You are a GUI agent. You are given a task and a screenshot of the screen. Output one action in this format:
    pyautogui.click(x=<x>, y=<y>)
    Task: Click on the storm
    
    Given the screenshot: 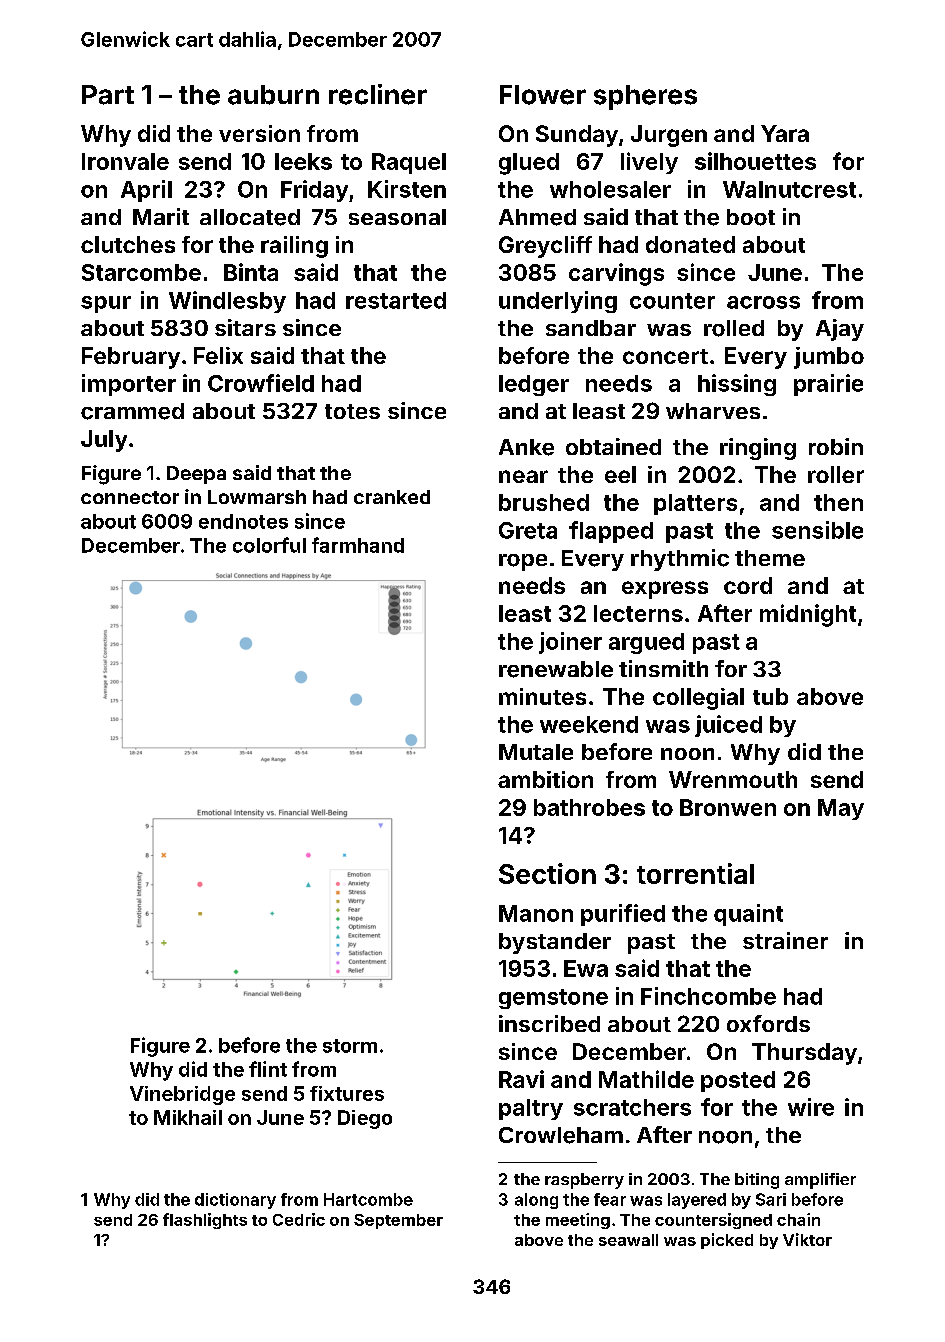 What is the action you would take?
    pyautogui.click(x=350, y=1046)
